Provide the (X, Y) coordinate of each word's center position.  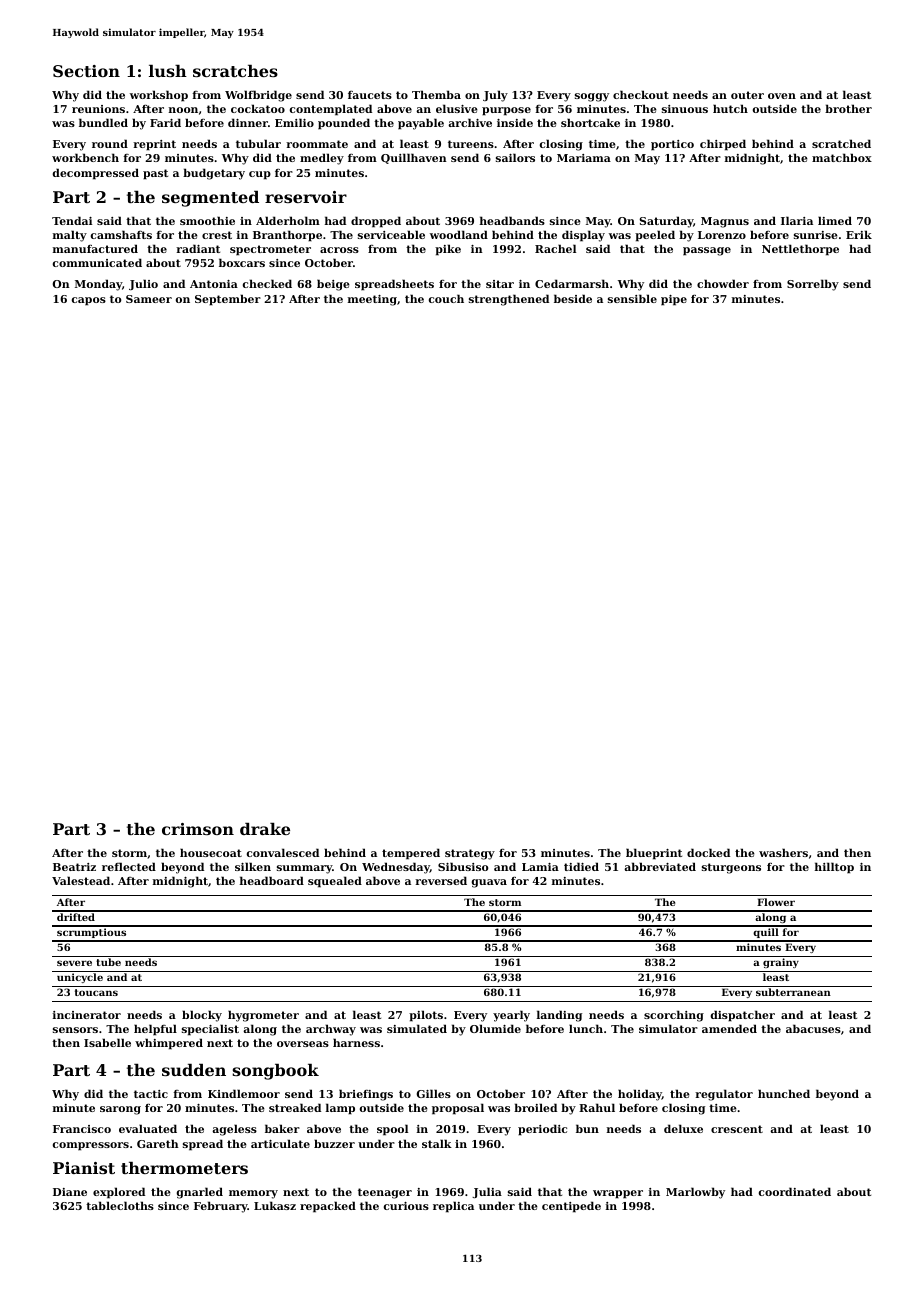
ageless (234, 1130)
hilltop (834, 868)
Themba (436, 94)
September (228, 300)
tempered (411, 854)
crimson (198, 829)
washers (783, 852)
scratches (235, 71)
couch (446, 298)
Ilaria (797, 220)
